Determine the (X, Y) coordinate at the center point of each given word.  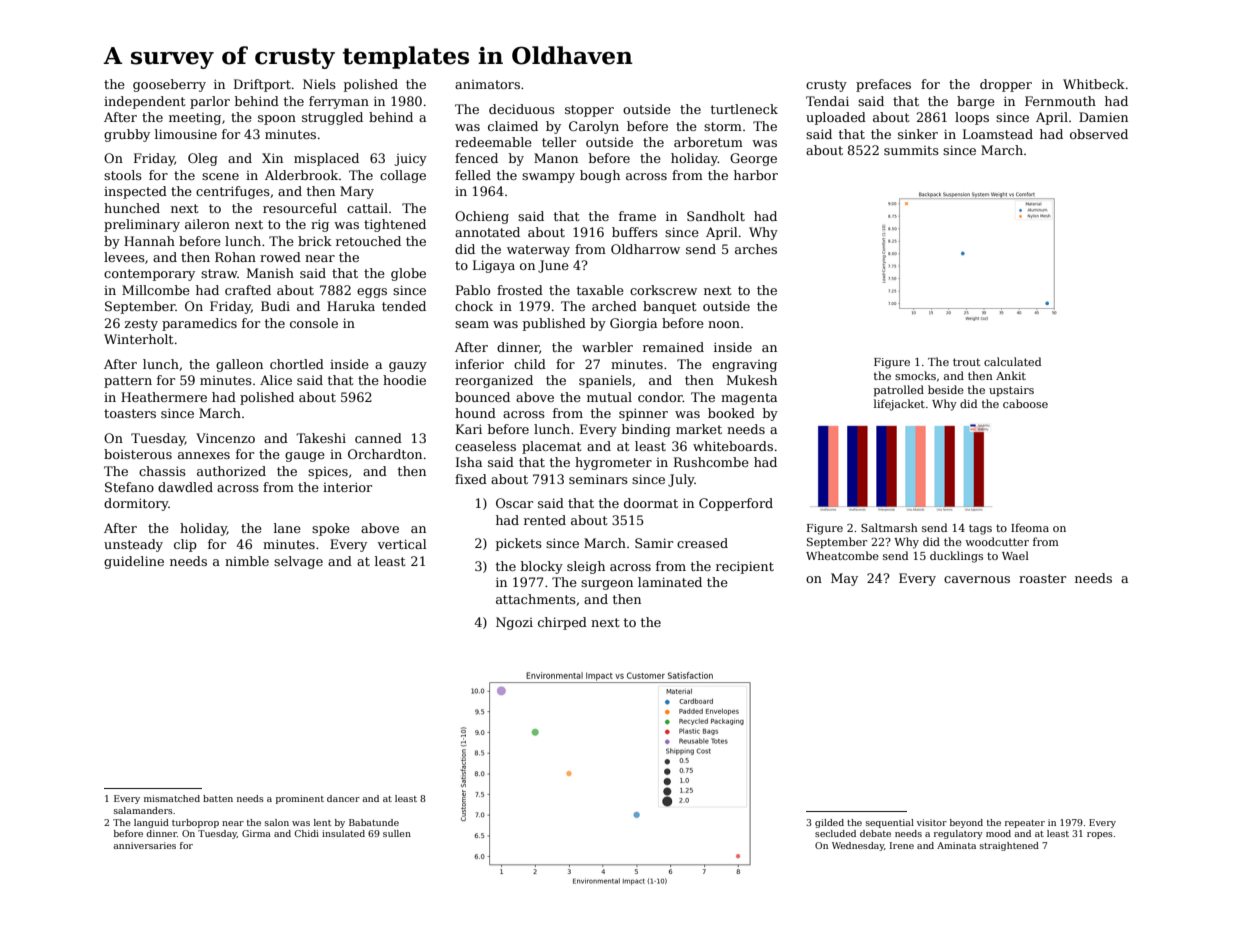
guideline (134, 562)
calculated (1012, 361)
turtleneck (744, 109)
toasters (130, 413)
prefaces (883, 85)
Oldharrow (645, 249)
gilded (829, 823)
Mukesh (752, 380)
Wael (1015, 555)
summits (911, 150)
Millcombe (156, 290)
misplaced (326, 159)
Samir (654, 543)
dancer (343, 798)
